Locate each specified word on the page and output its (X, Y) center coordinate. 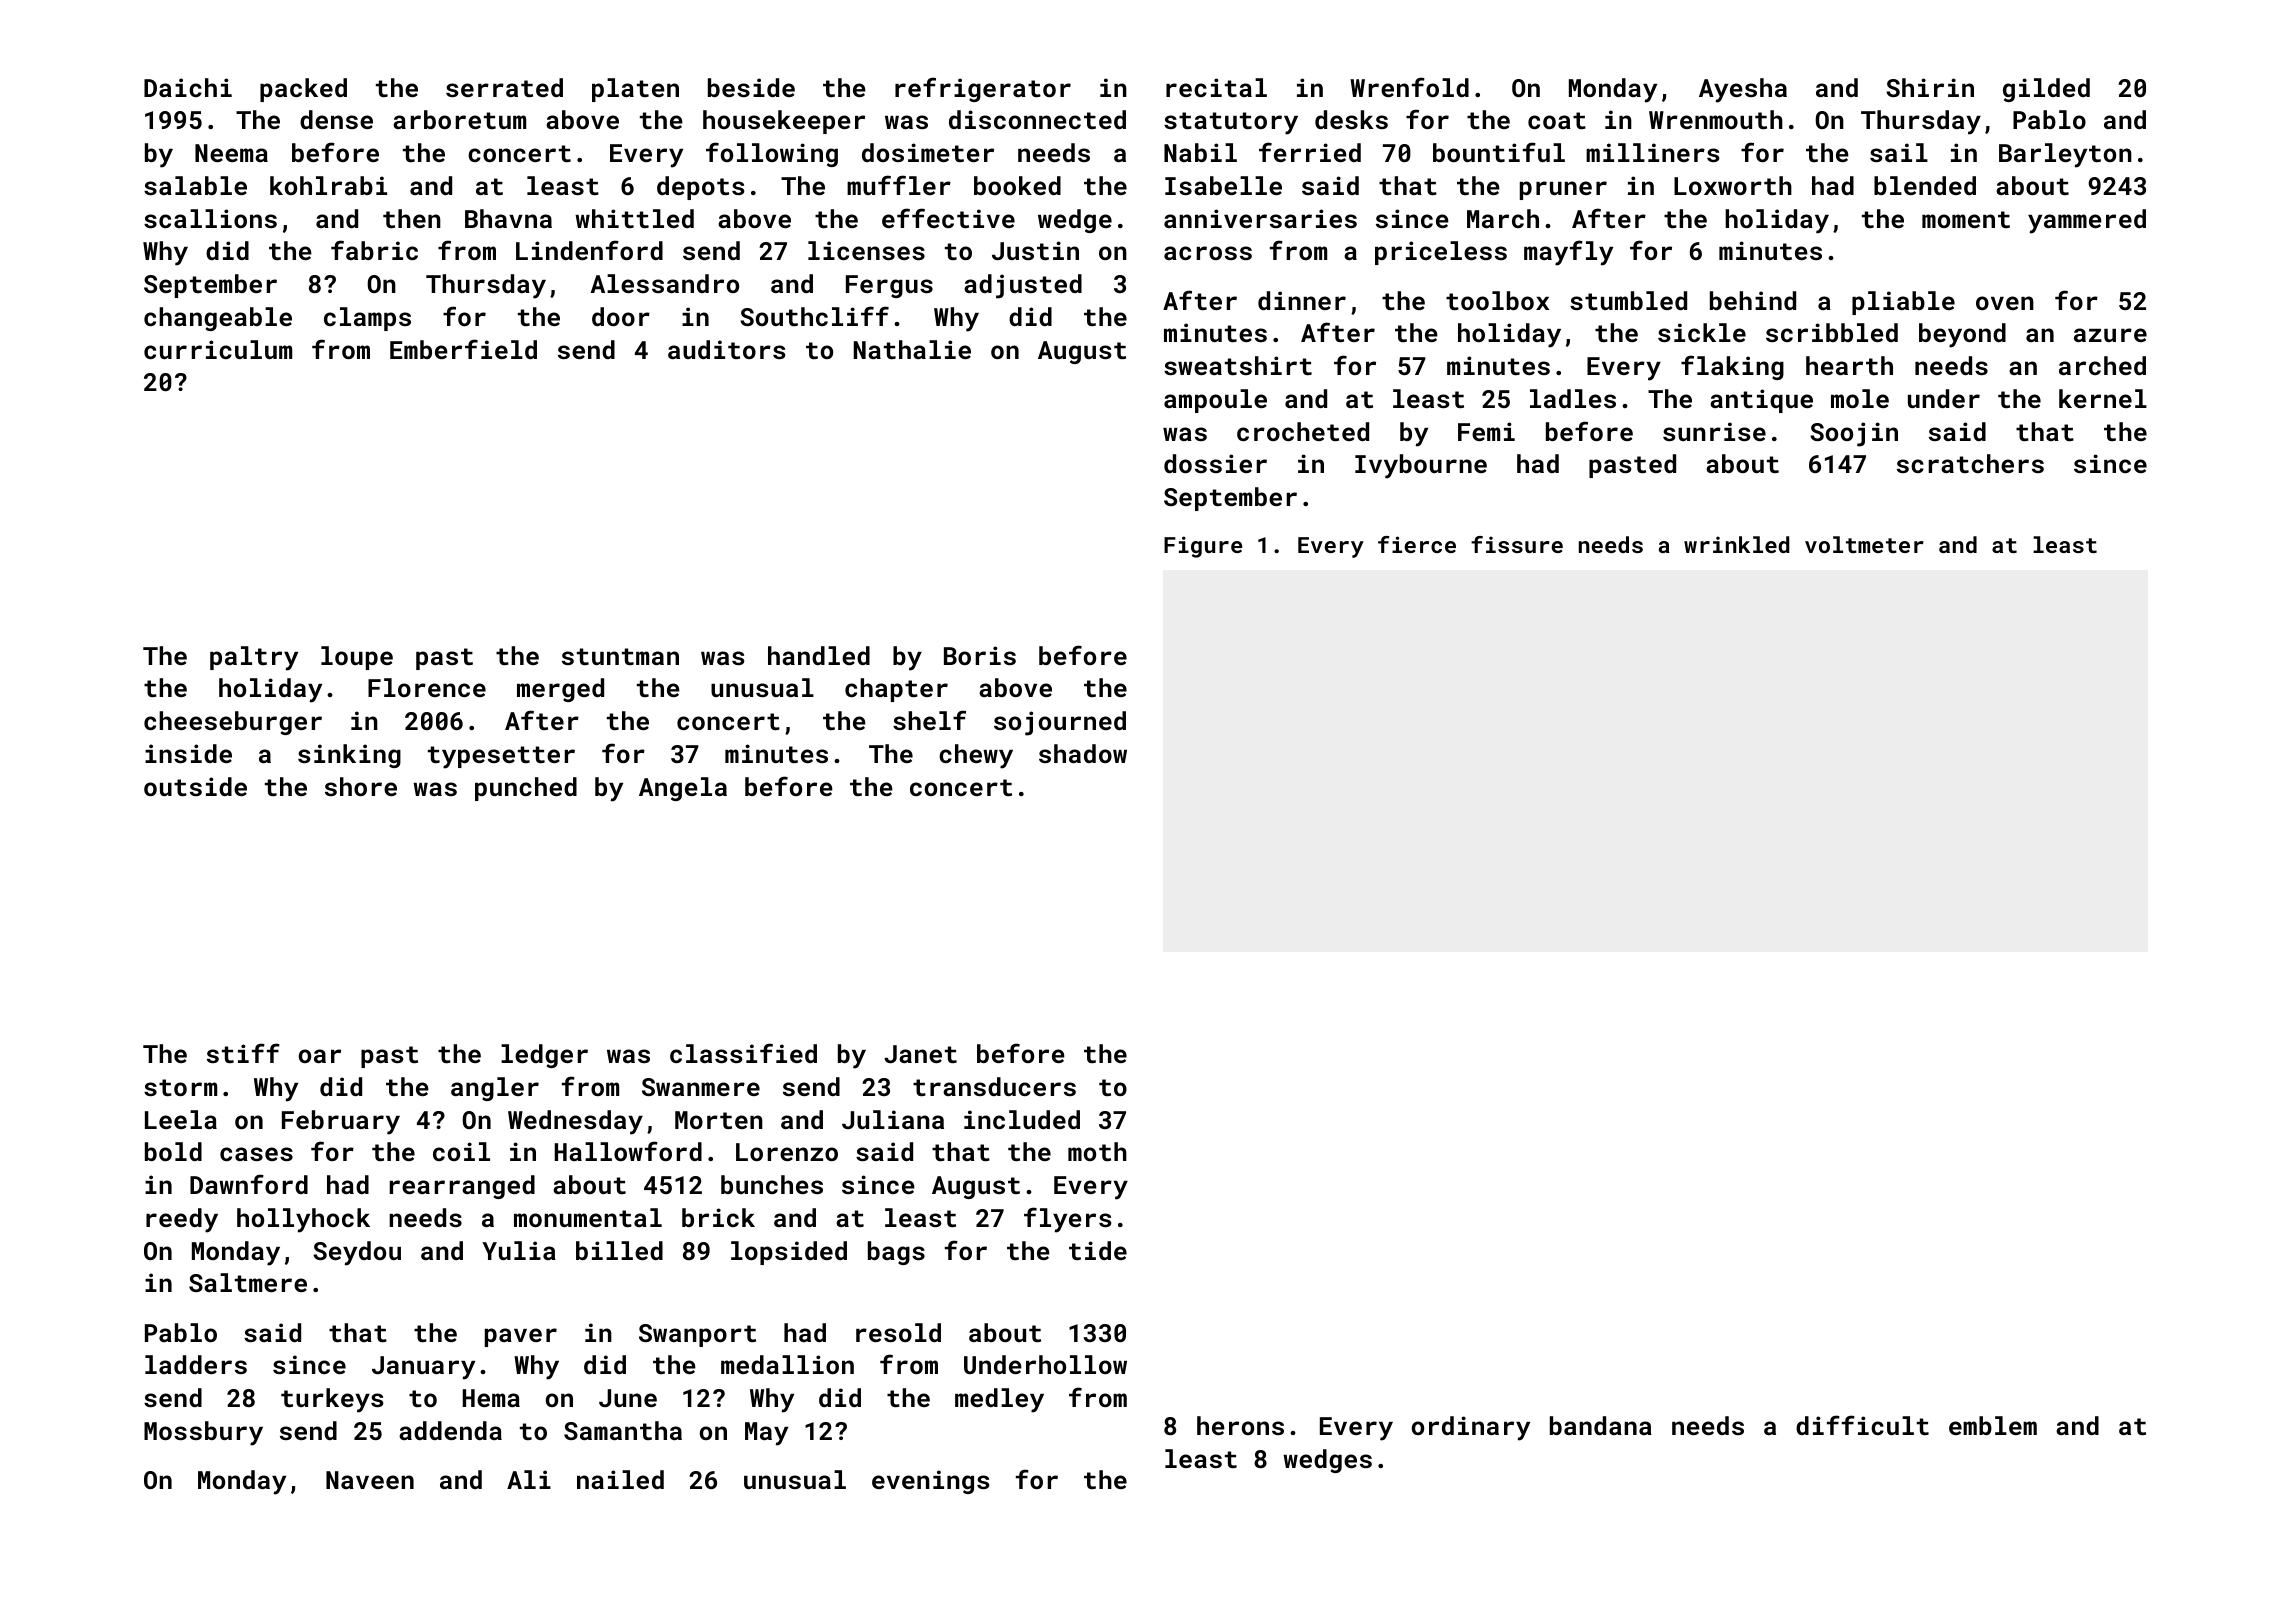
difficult (1862, 1425)
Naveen (370, 1480)
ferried (1310, 152)
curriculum (218, 349)
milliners (1653, 152)
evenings (931, 1482)
